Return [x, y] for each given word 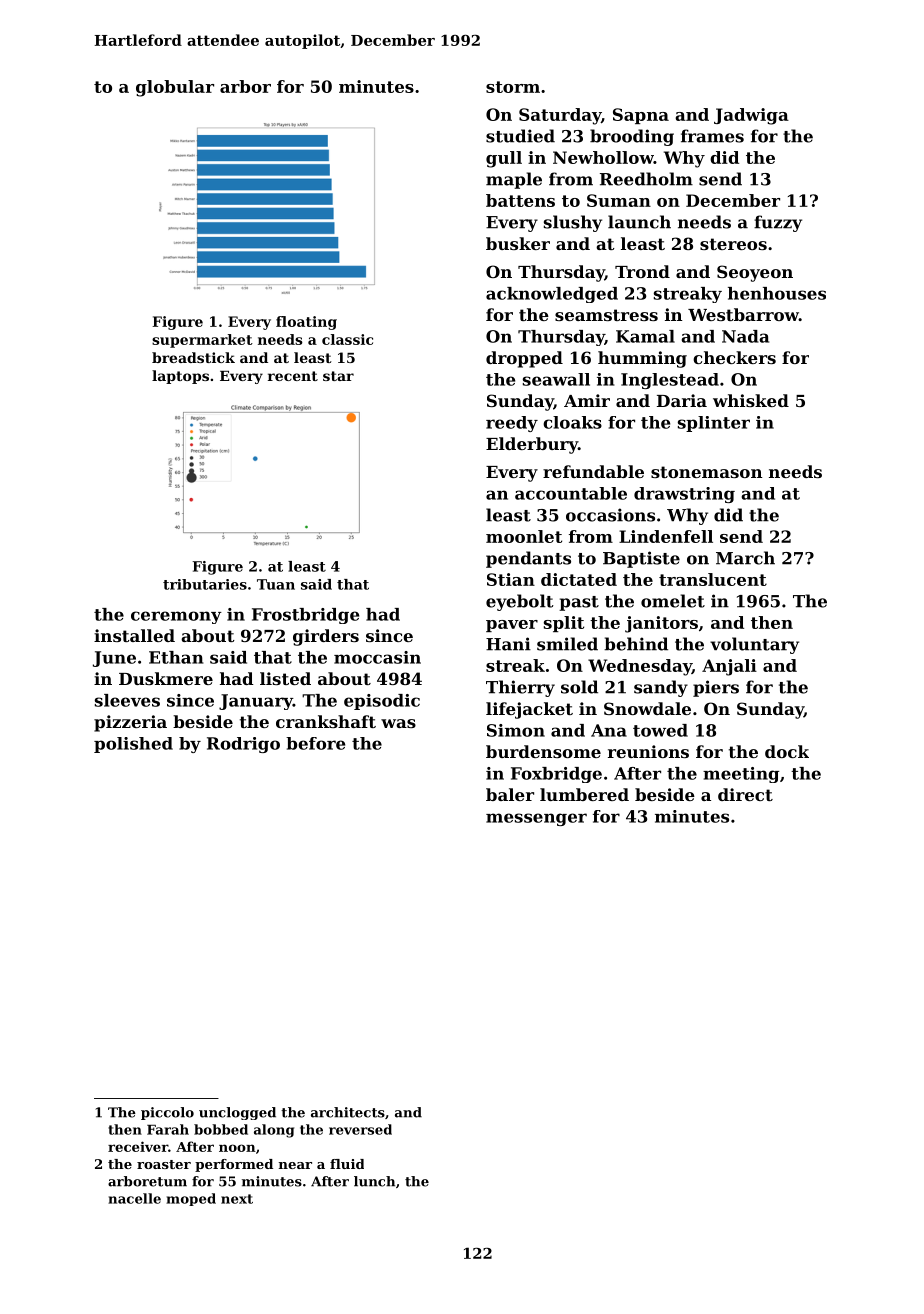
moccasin [377, 657]
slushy [573, 223]
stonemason [706, 472]
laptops [180, 377]
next [237, 1199]
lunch [374, 1181]
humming [642, 359]
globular [175, 88]
